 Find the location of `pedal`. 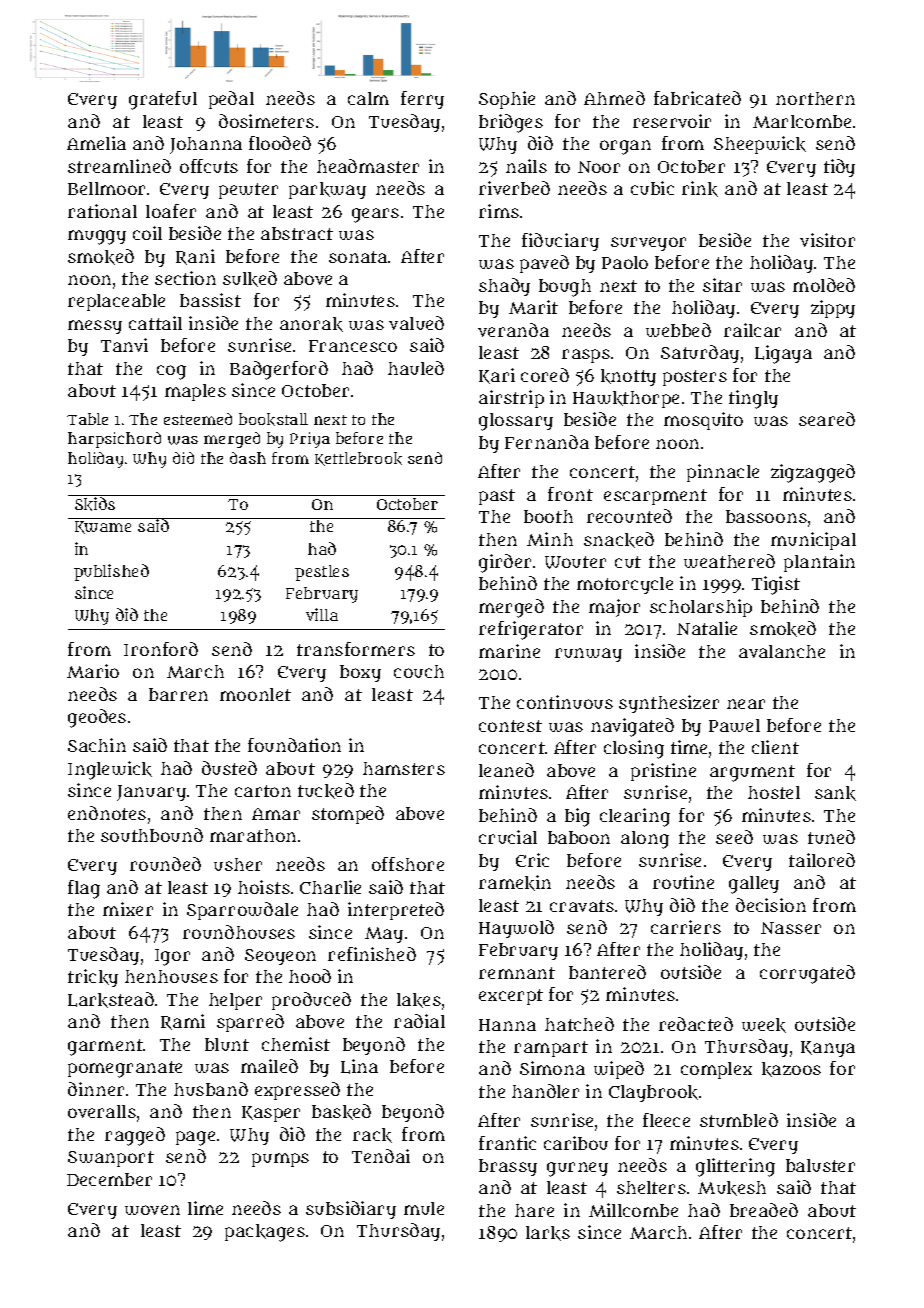

pedal is located at coordinates (231, 100).
